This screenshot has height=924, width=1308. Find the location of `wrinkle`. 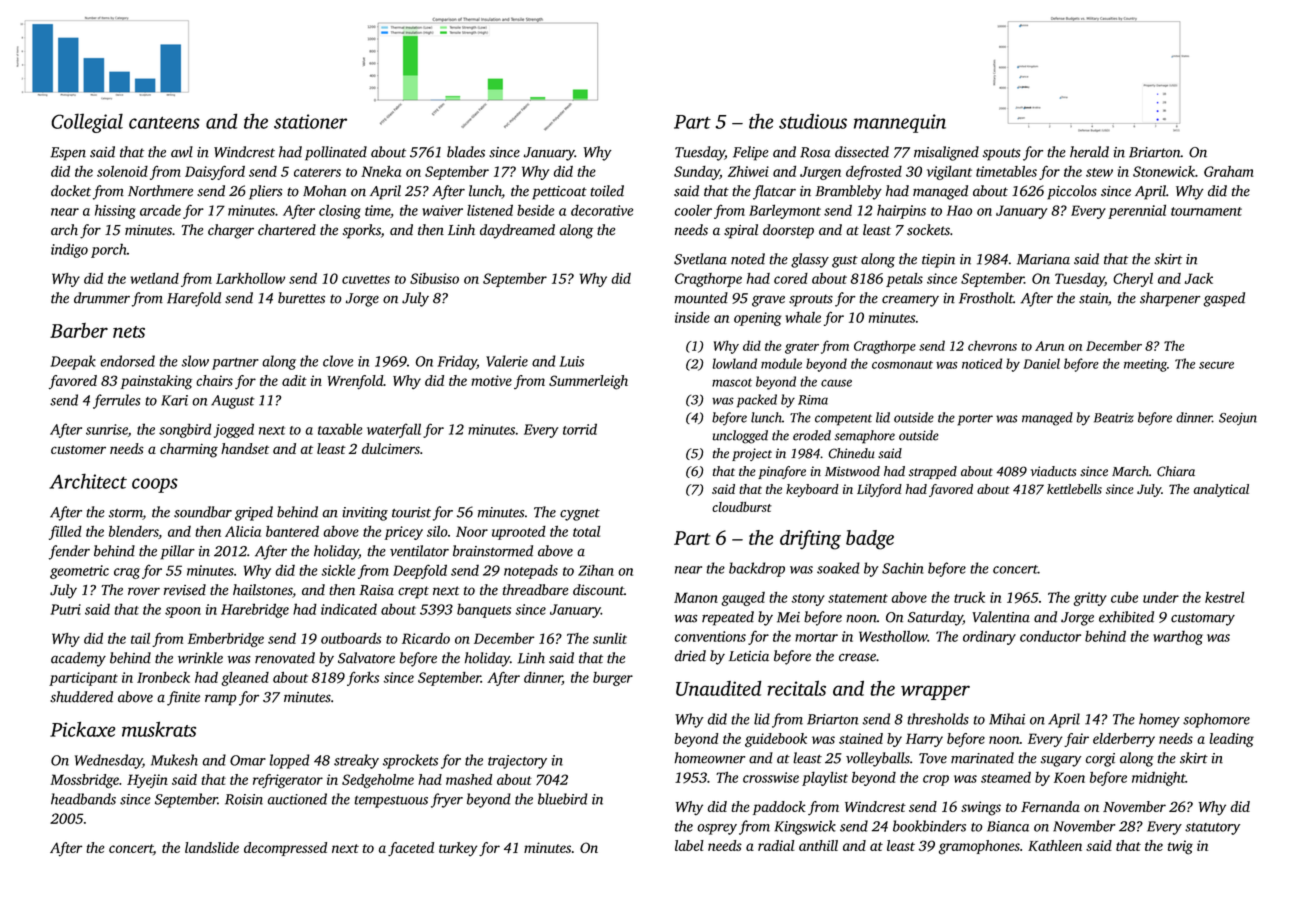

wrinkle is located at coordinates (200, 658).
